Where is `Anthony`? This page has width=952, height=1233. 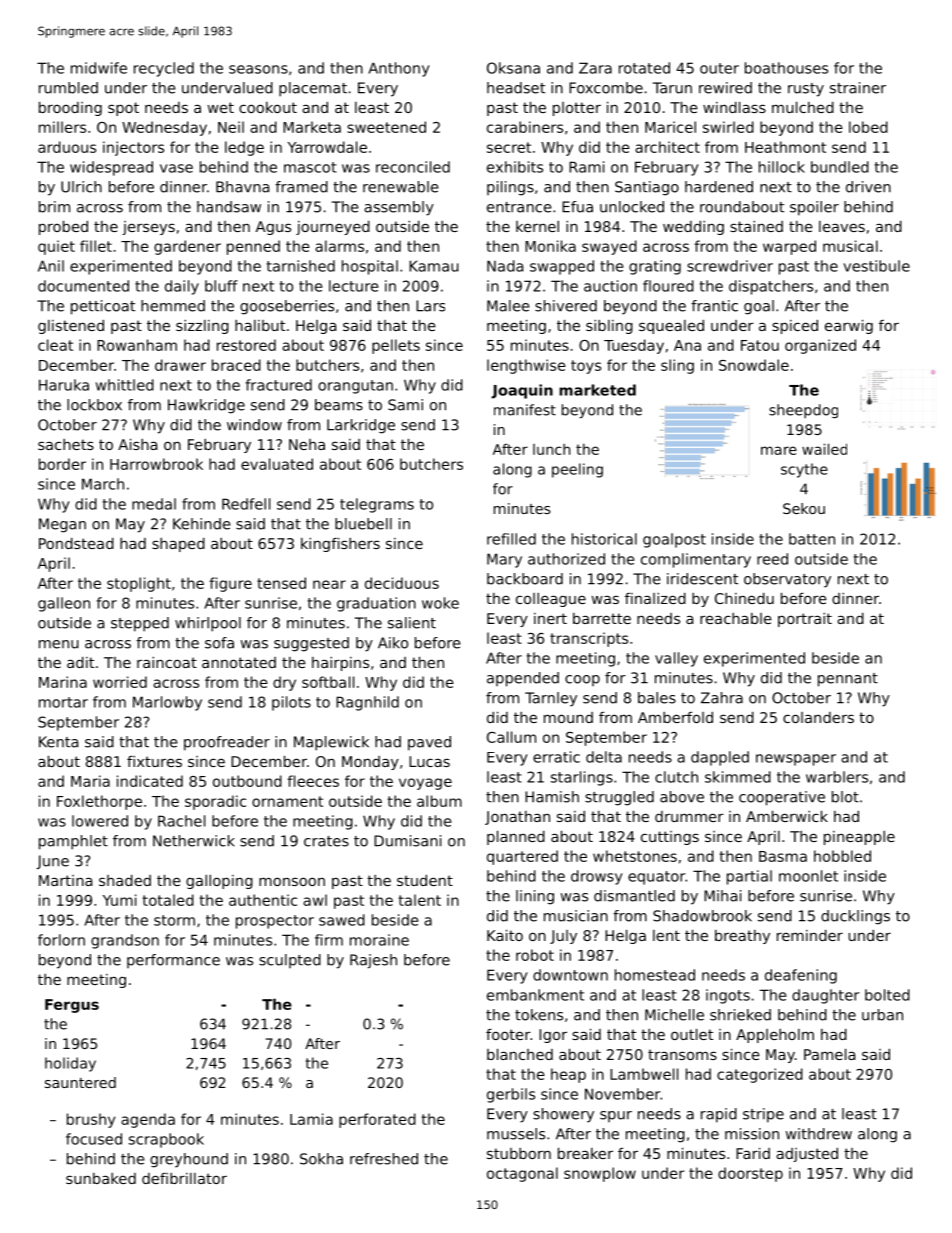
Anthony is located at coordinates (399, 69).
